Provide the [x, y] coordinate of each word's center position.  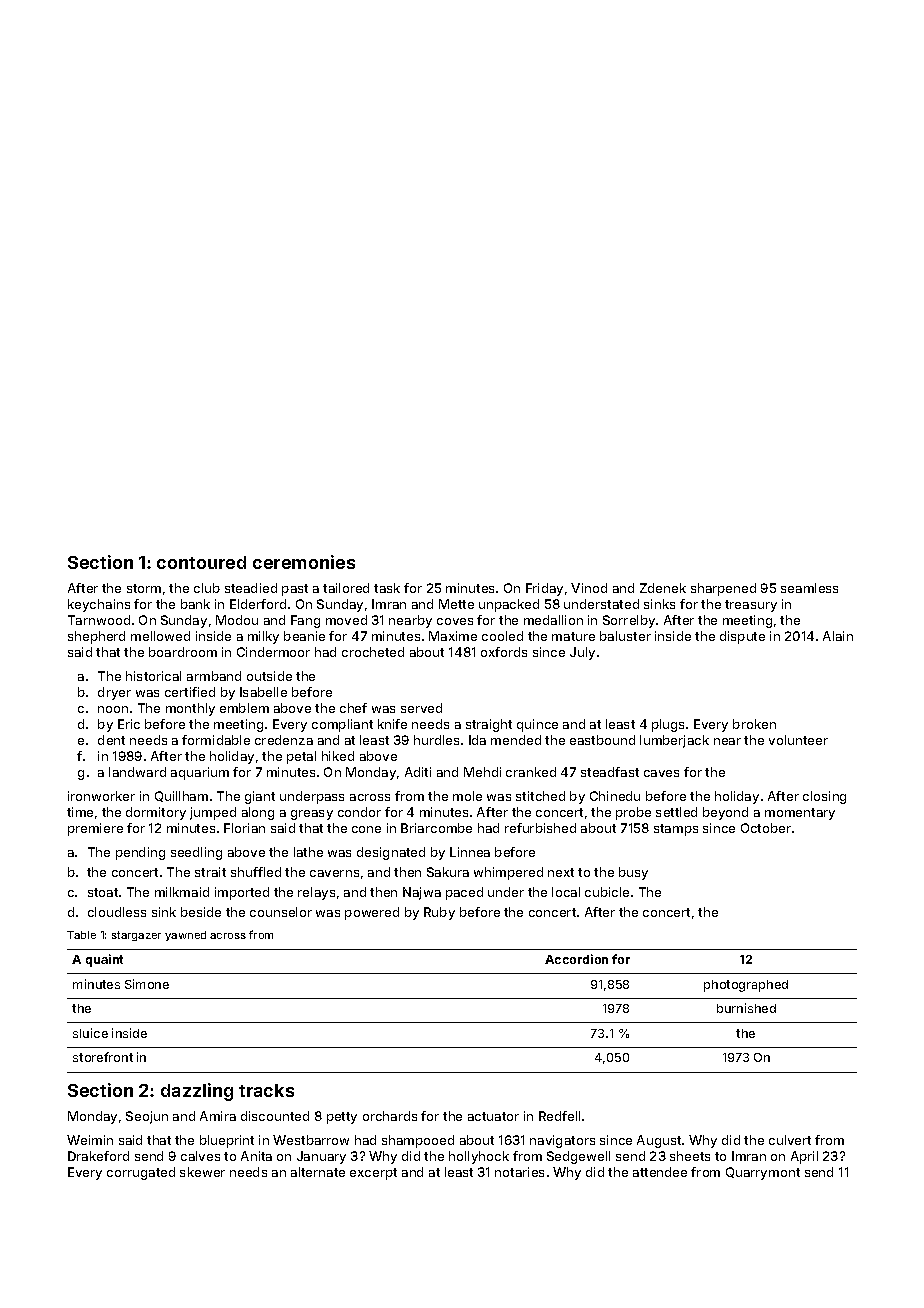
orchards [390, 1116]
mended [516, 740]
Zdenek [663, 588]
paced [464, 893]
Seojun [147, 1117]
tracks [266, 1090]
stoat [103, 892]
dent [111, 740]
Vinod [589, 588]
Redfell [559, 1116]
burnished [746, 1008]
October [766, 828]
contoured [201, 562]
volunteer [798, 740]
